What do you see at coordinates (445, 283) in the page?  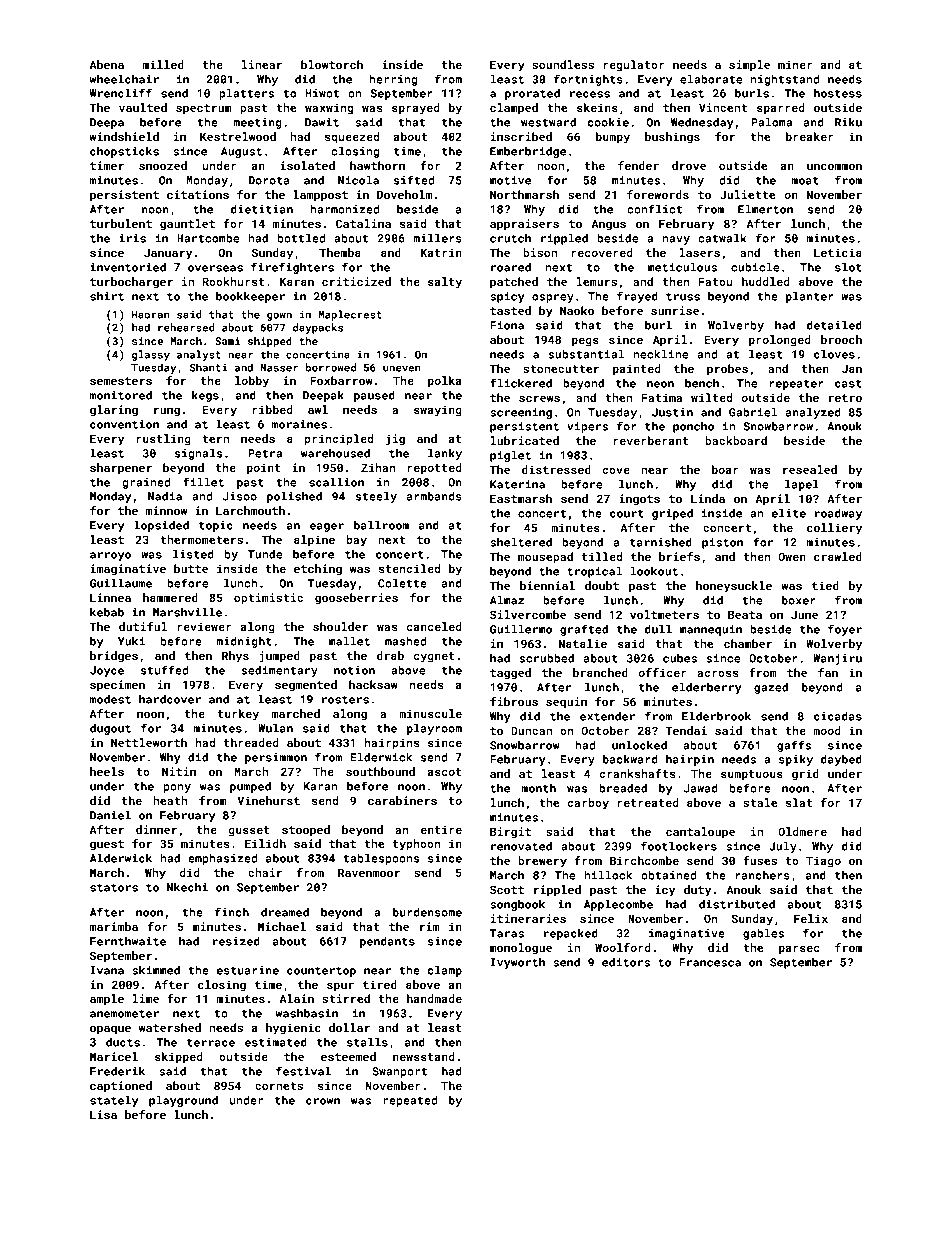 I see `salty` at bounding box center [445, 283].
